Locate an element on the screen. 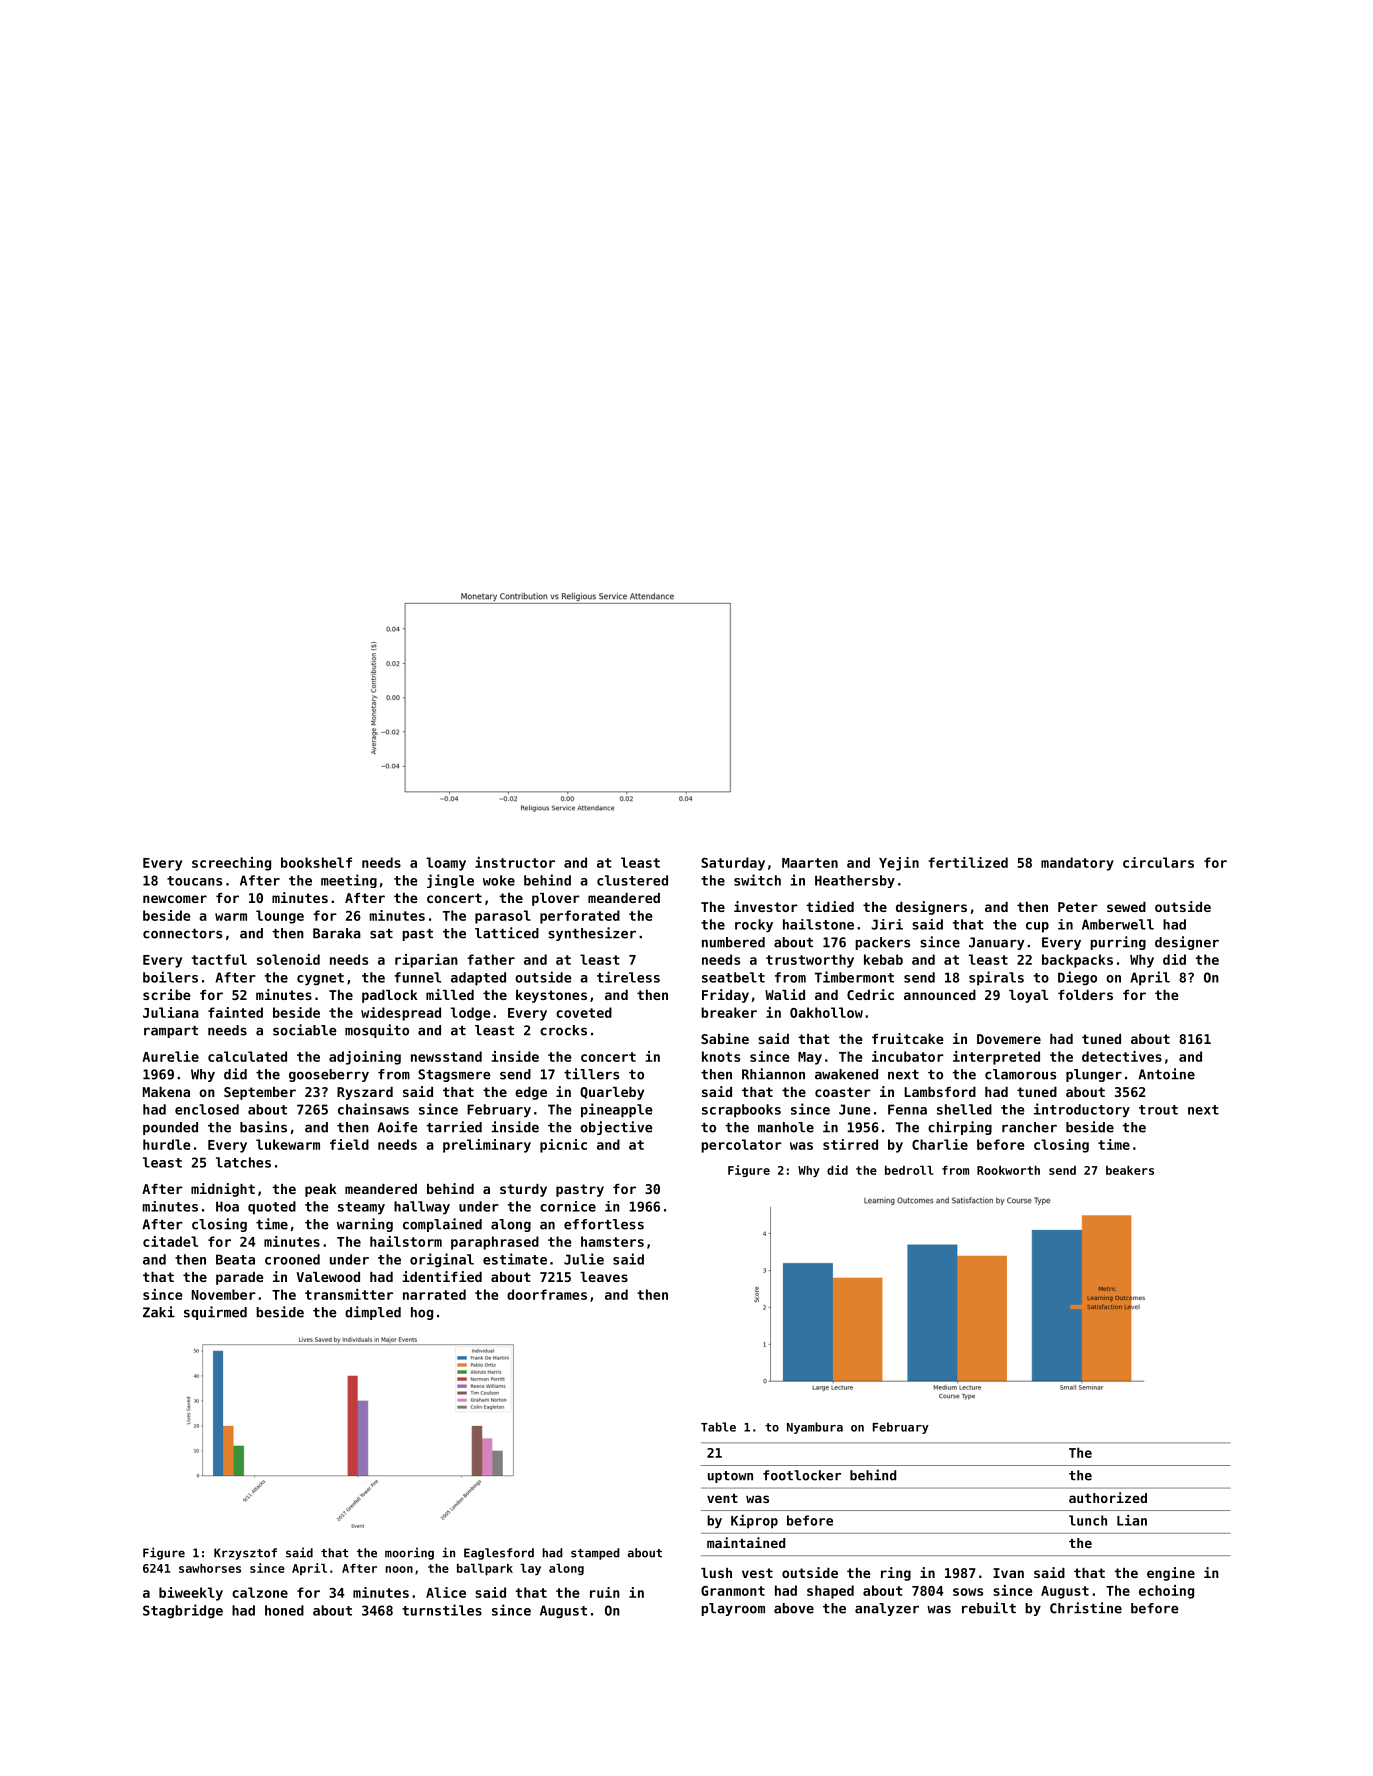 Image resolution: width=1373 pixels, height=1776 pixels. Lambsford is located at coordinates (940, 1092).
